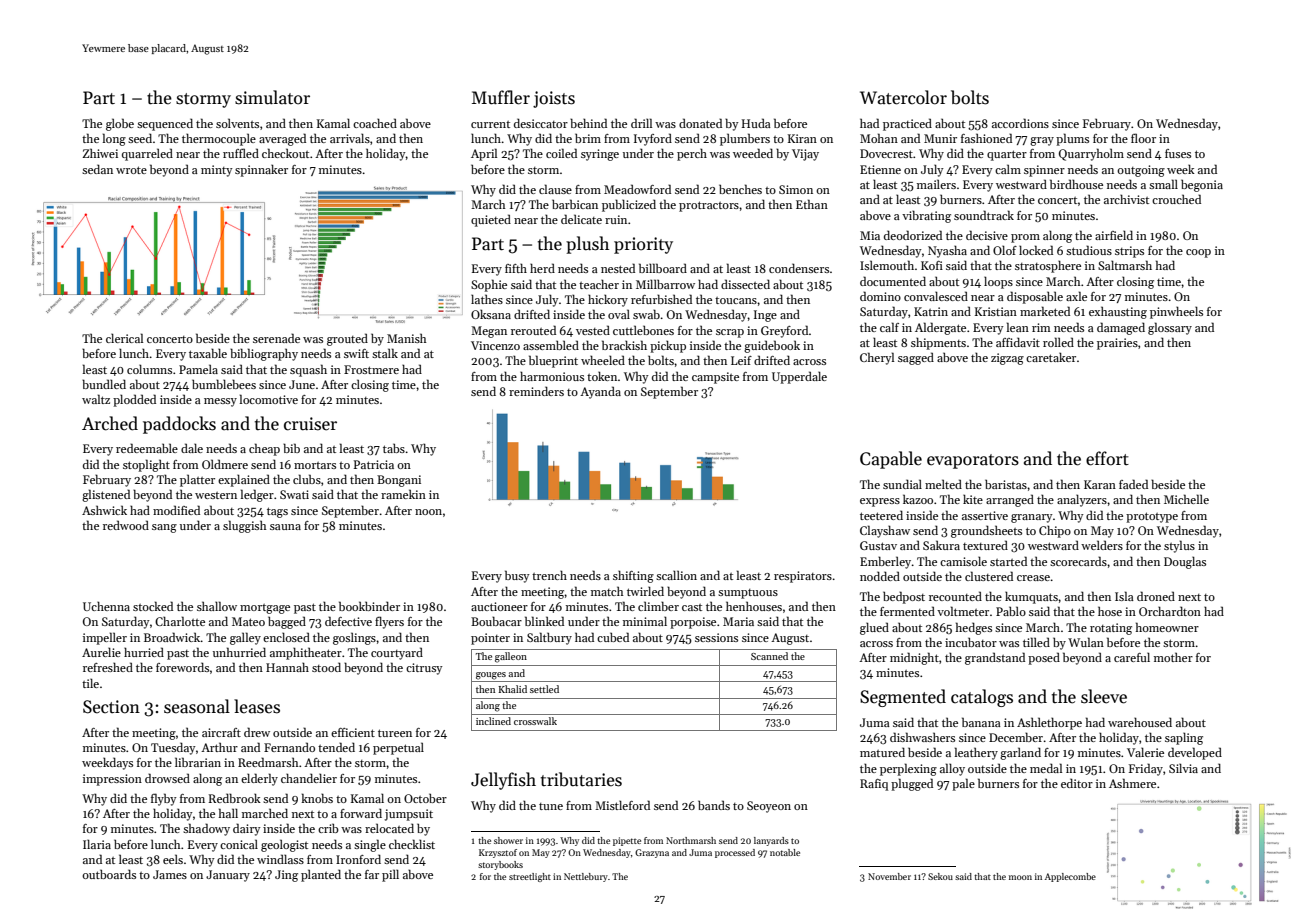  What do you see at coordinates (170, 874) in the screenshot?
I see `James` at bounding box center [170, 874].
